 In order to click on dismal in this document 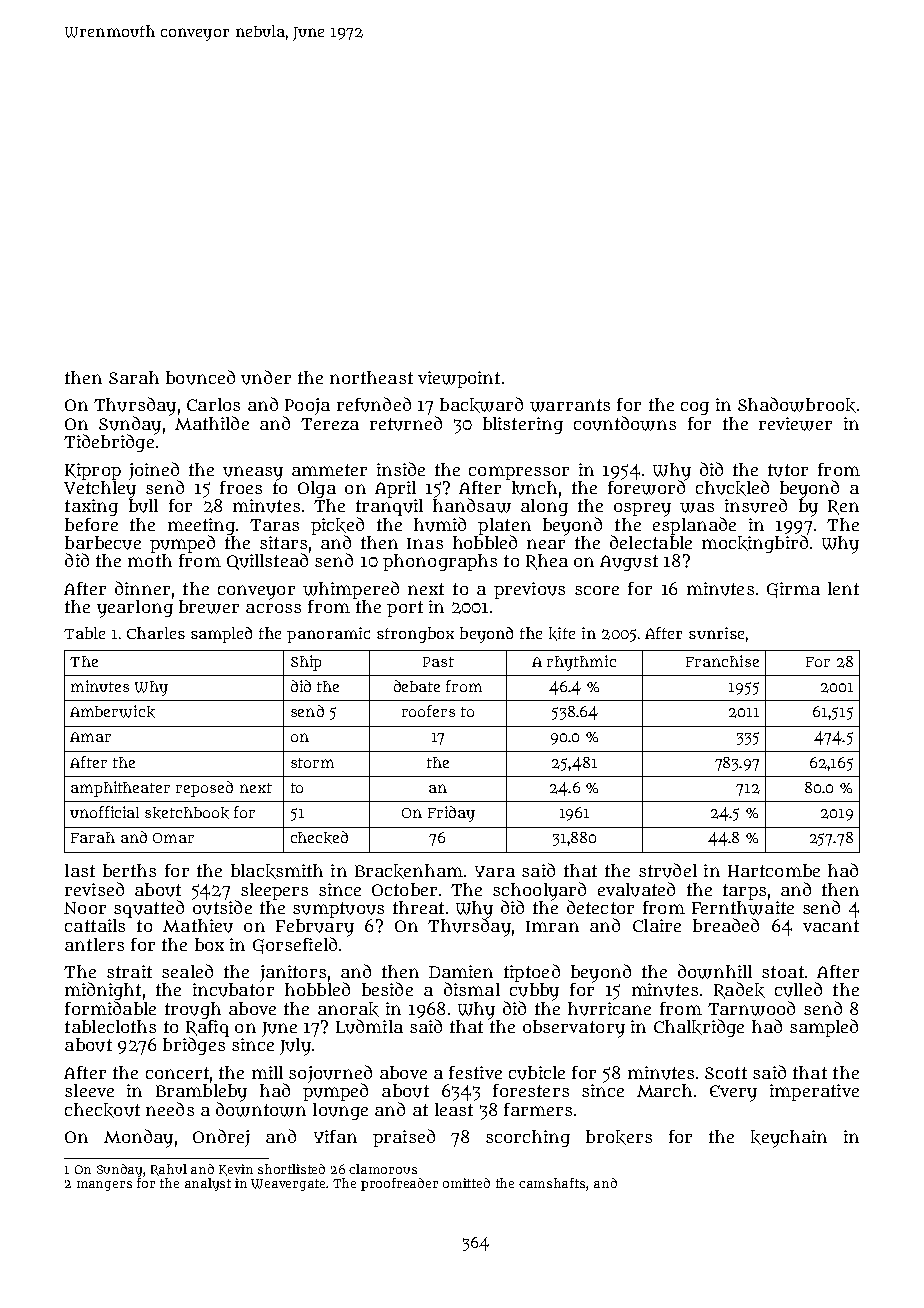, I will do `click(472, 989)`.
